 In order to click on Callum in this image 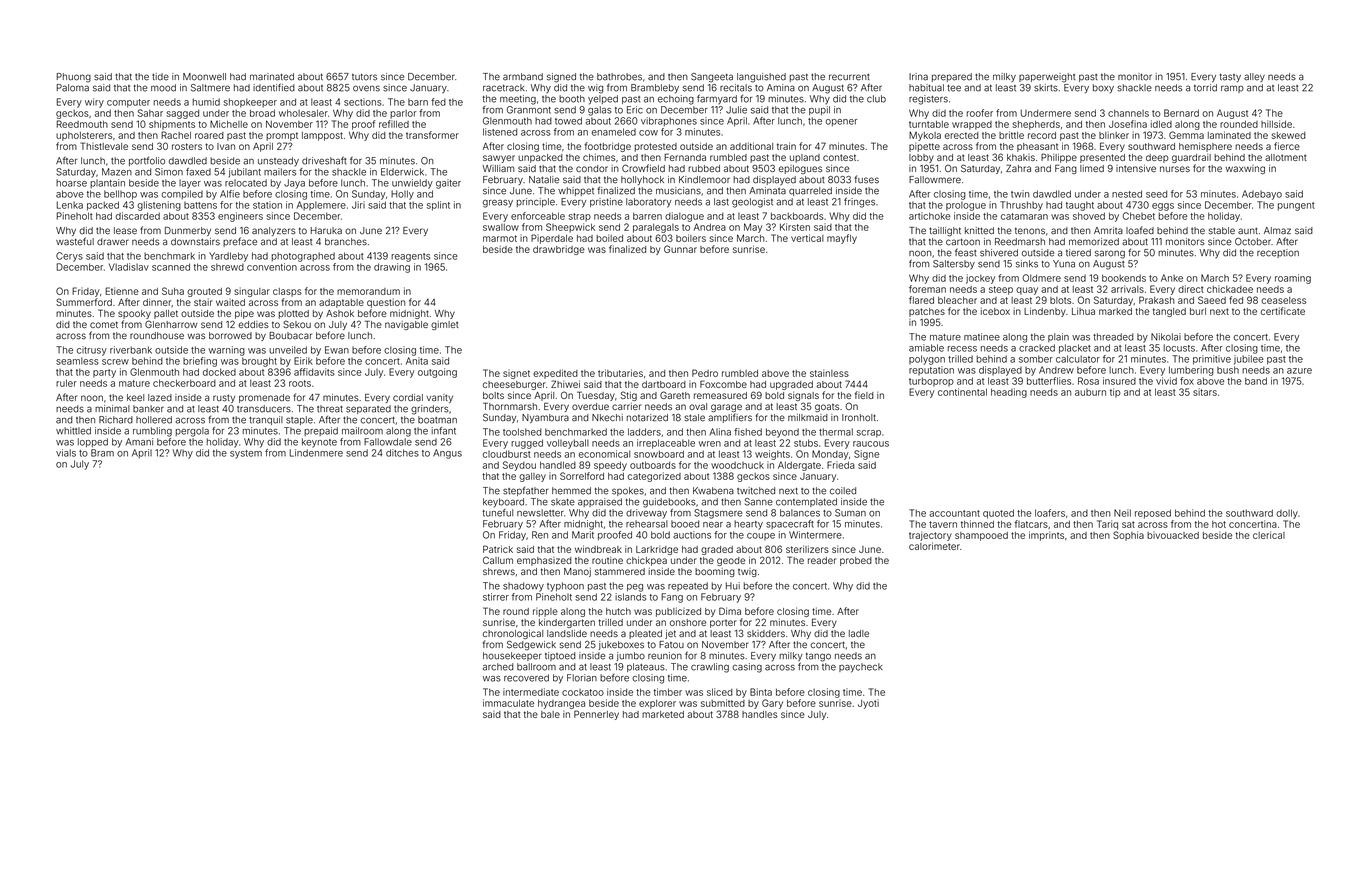, I will do `click(498, 560)`.
